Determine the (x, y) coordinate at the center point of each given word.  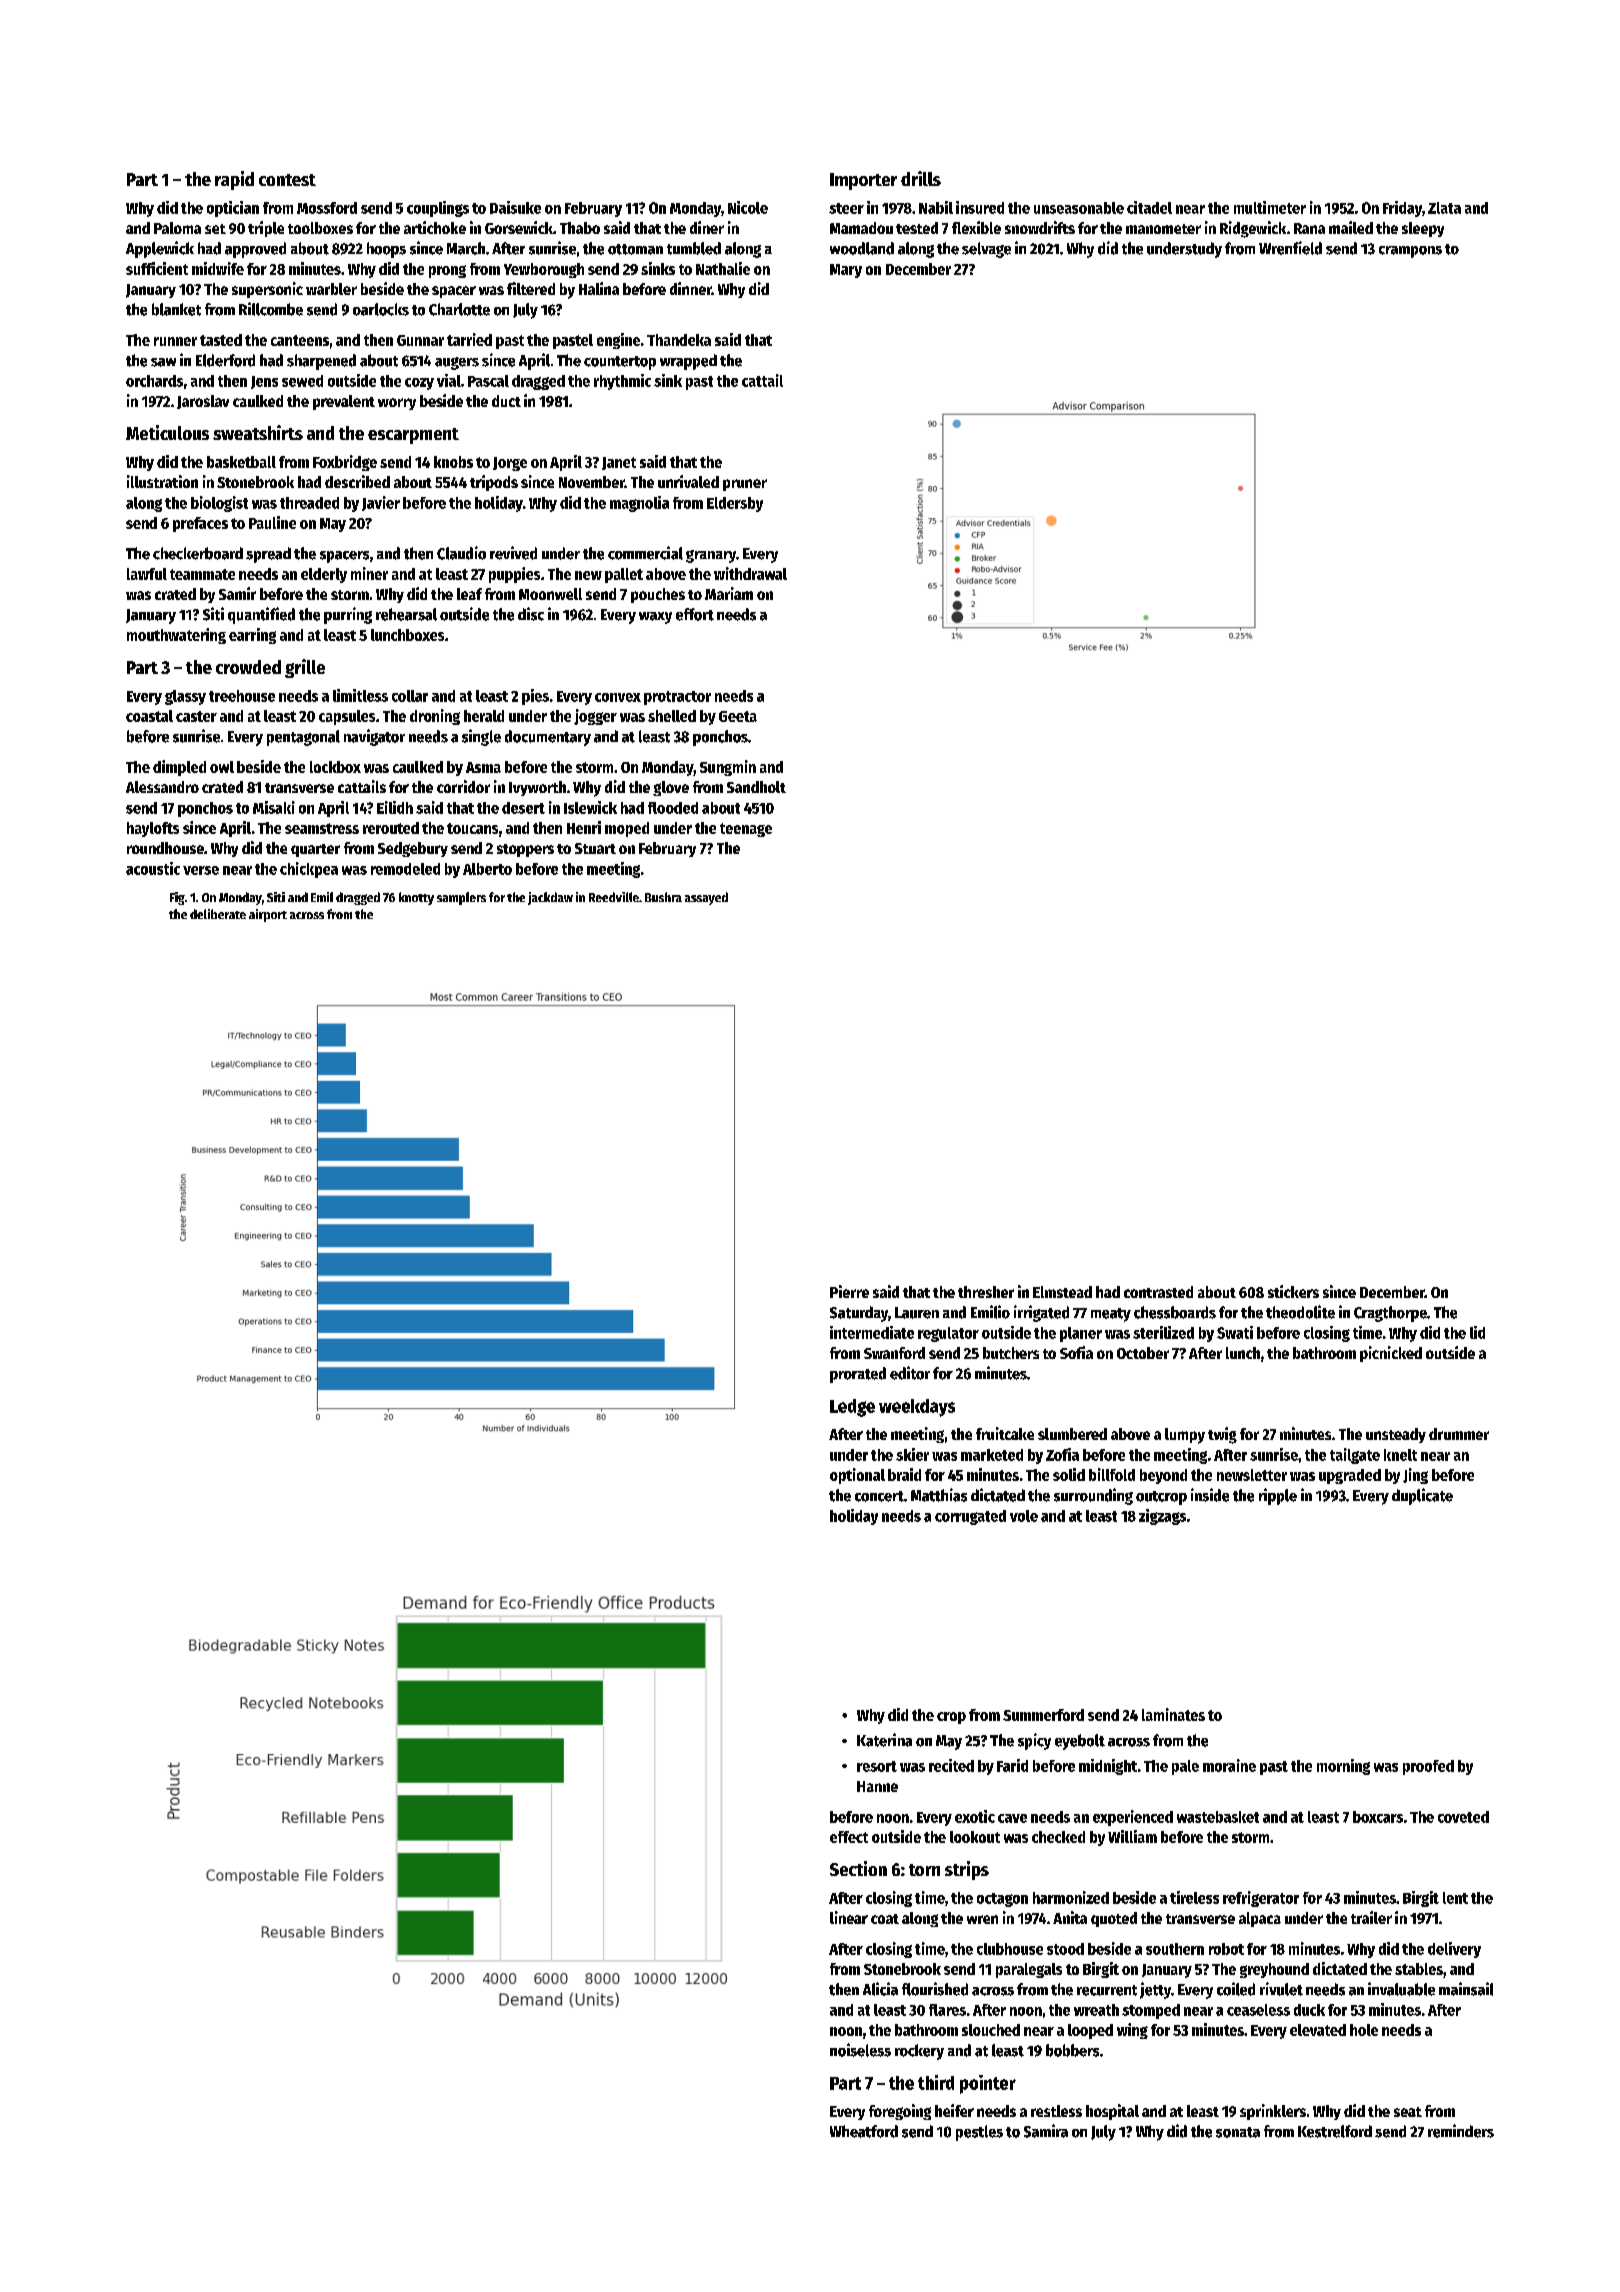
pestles (979, 2133)
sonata (1238, 2132)
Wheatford (864, 2131)
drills (921, 178)
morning (1343, 1767)
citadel (1149, 207)
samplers (461, 898)
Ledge (852, 1408)
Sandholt (756, 787)
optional (857, 1476)
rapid (234, 180)
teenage (746, 830)
